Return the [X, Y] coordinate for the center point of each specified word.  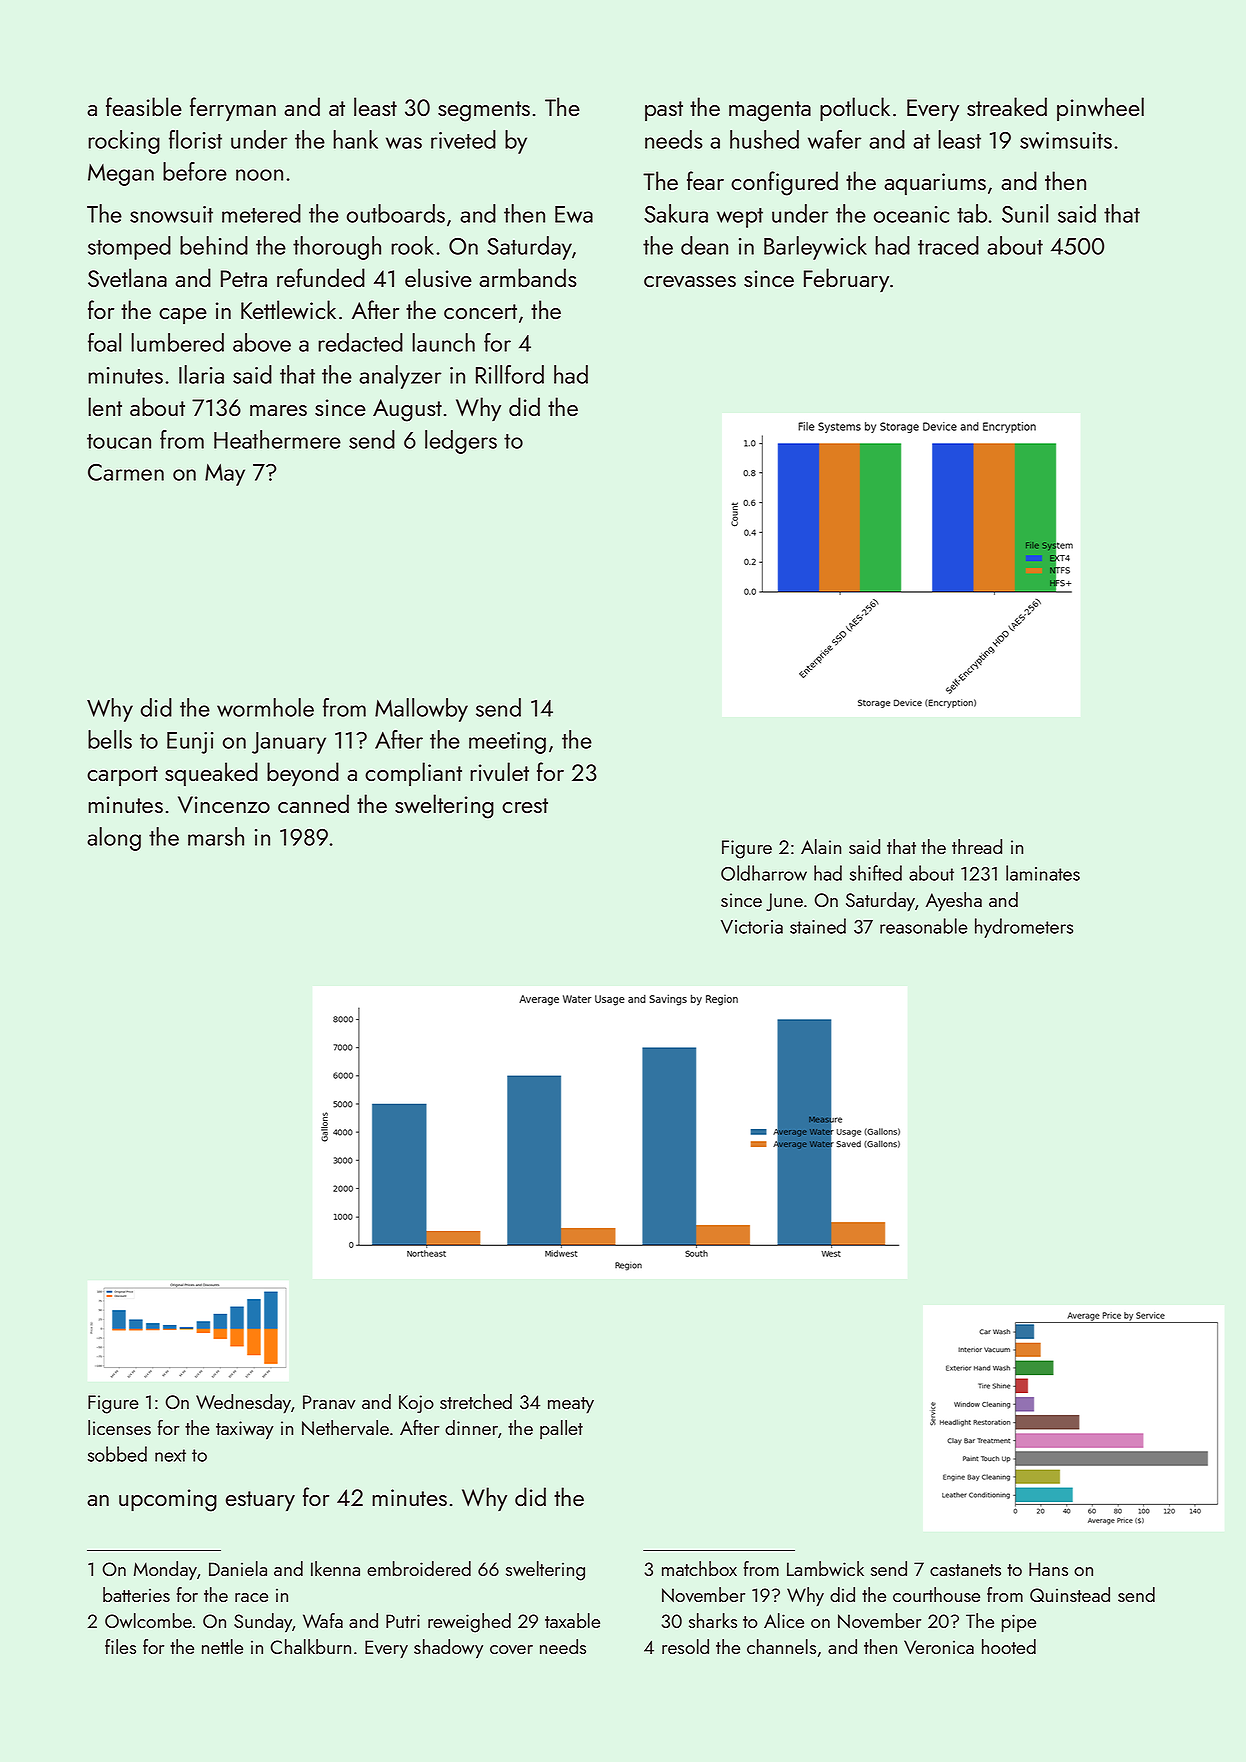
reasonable [924, 926]
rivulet [499, 771]
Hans [1048, 1569]
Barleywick [815, 248]
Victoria [752, 927]
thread [977, 846]
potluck [855, 109]
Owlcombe [148, 1620]
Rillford [510, 374]
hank [355, 139]
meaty [571, 1405]
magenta [770, 111]
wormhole [265, 707]
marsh [216, 836]
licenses [119, 1427]
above [262, 342]
